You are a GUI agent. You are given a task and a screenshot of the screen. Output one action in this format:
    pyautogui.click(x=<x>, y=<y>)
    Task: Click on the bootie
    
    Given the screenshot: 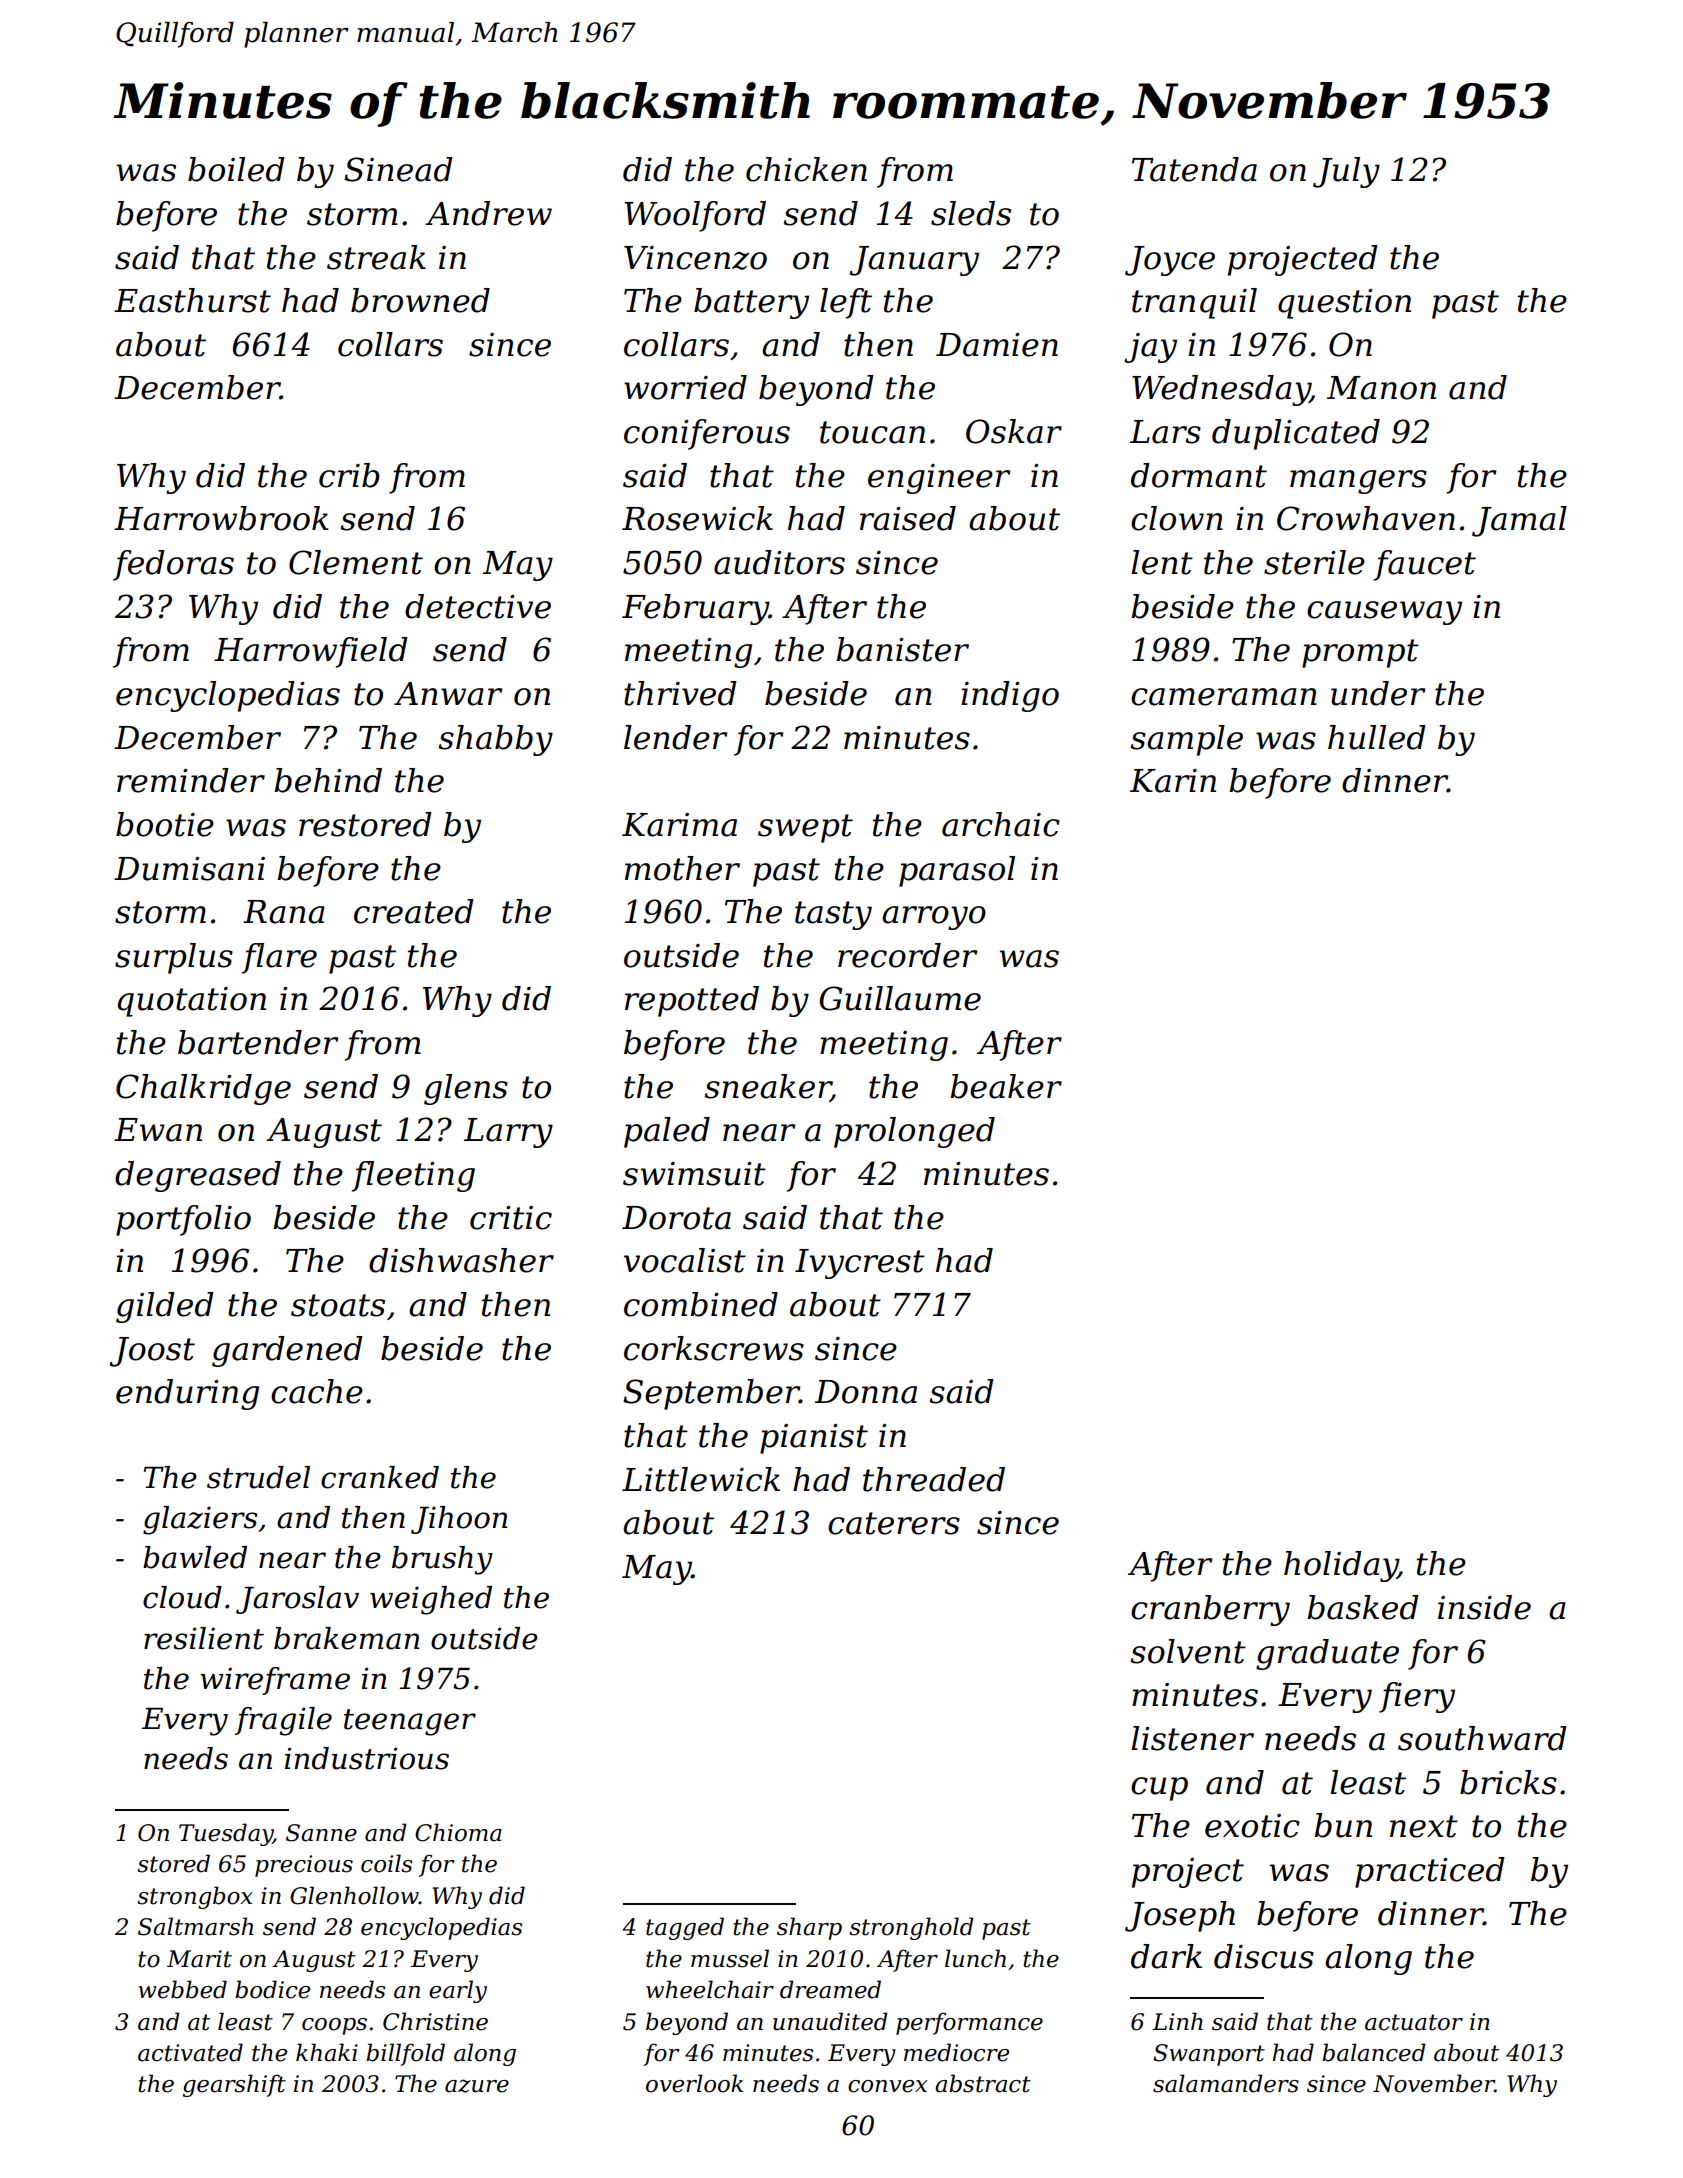 What is the action you would take?
    pyautogui.click(x=165, y=824)
